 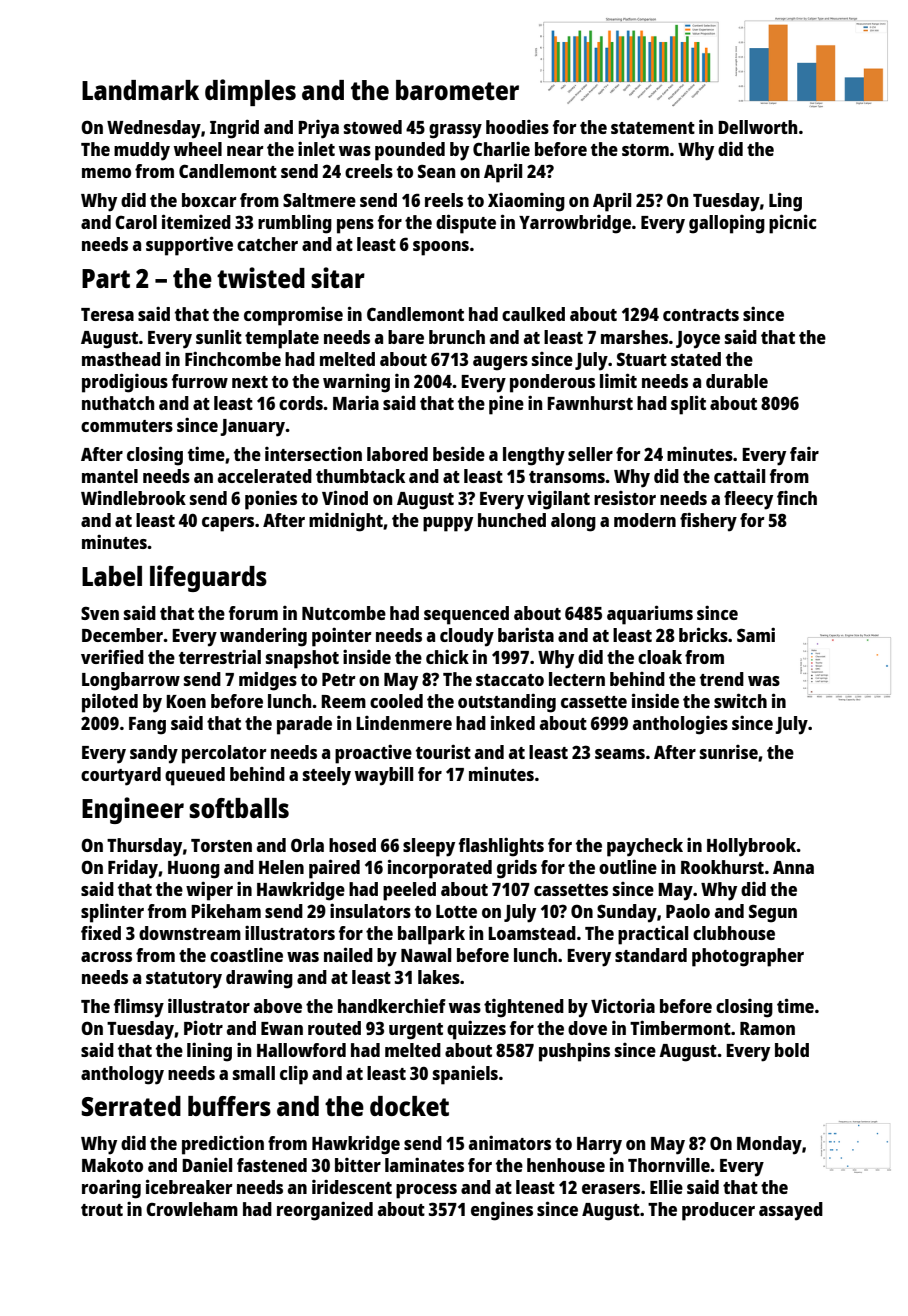 I want to click on courtyard, so click(x=121, y=776).
